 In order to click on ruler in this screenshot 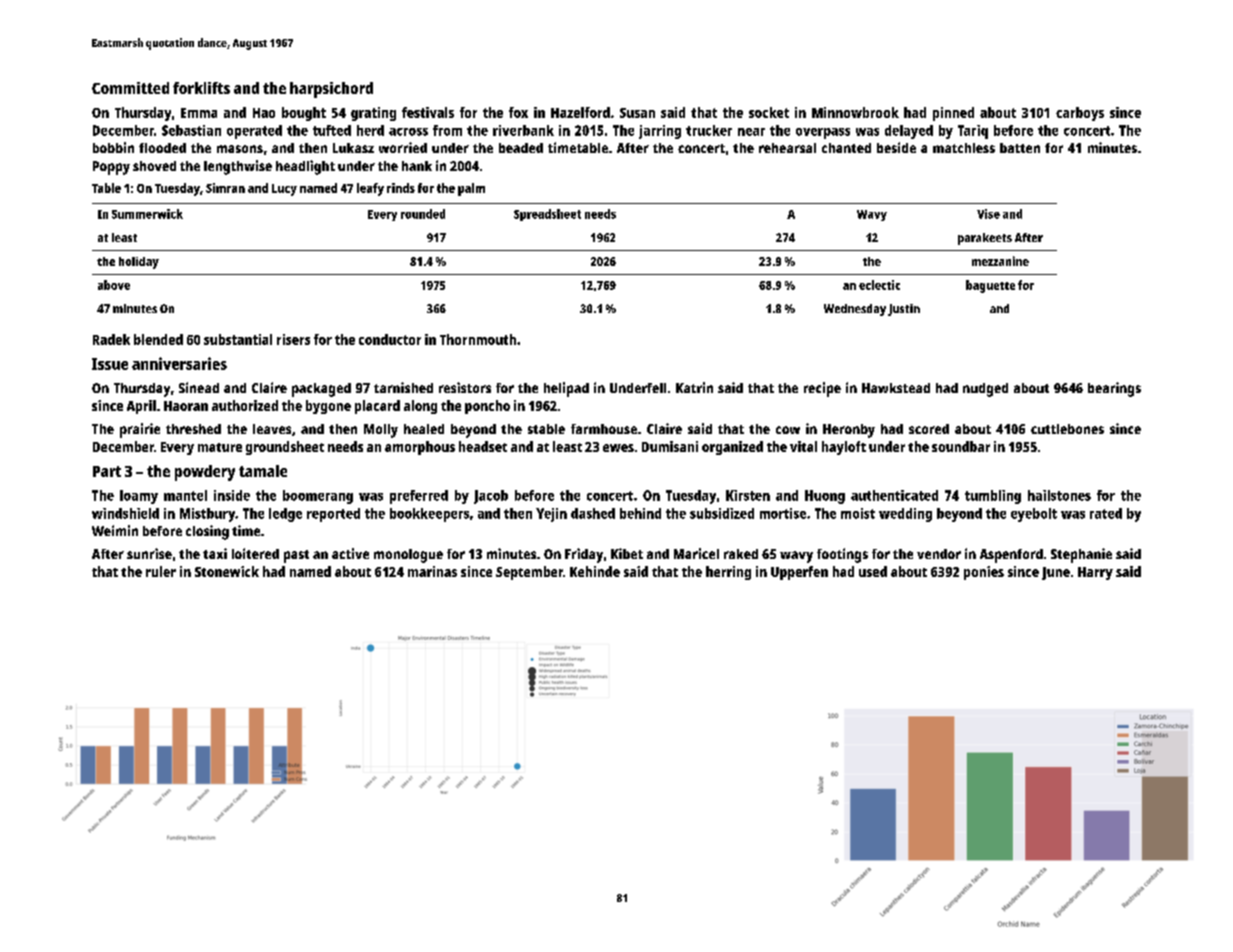, I will do `click(161, 571)`.
